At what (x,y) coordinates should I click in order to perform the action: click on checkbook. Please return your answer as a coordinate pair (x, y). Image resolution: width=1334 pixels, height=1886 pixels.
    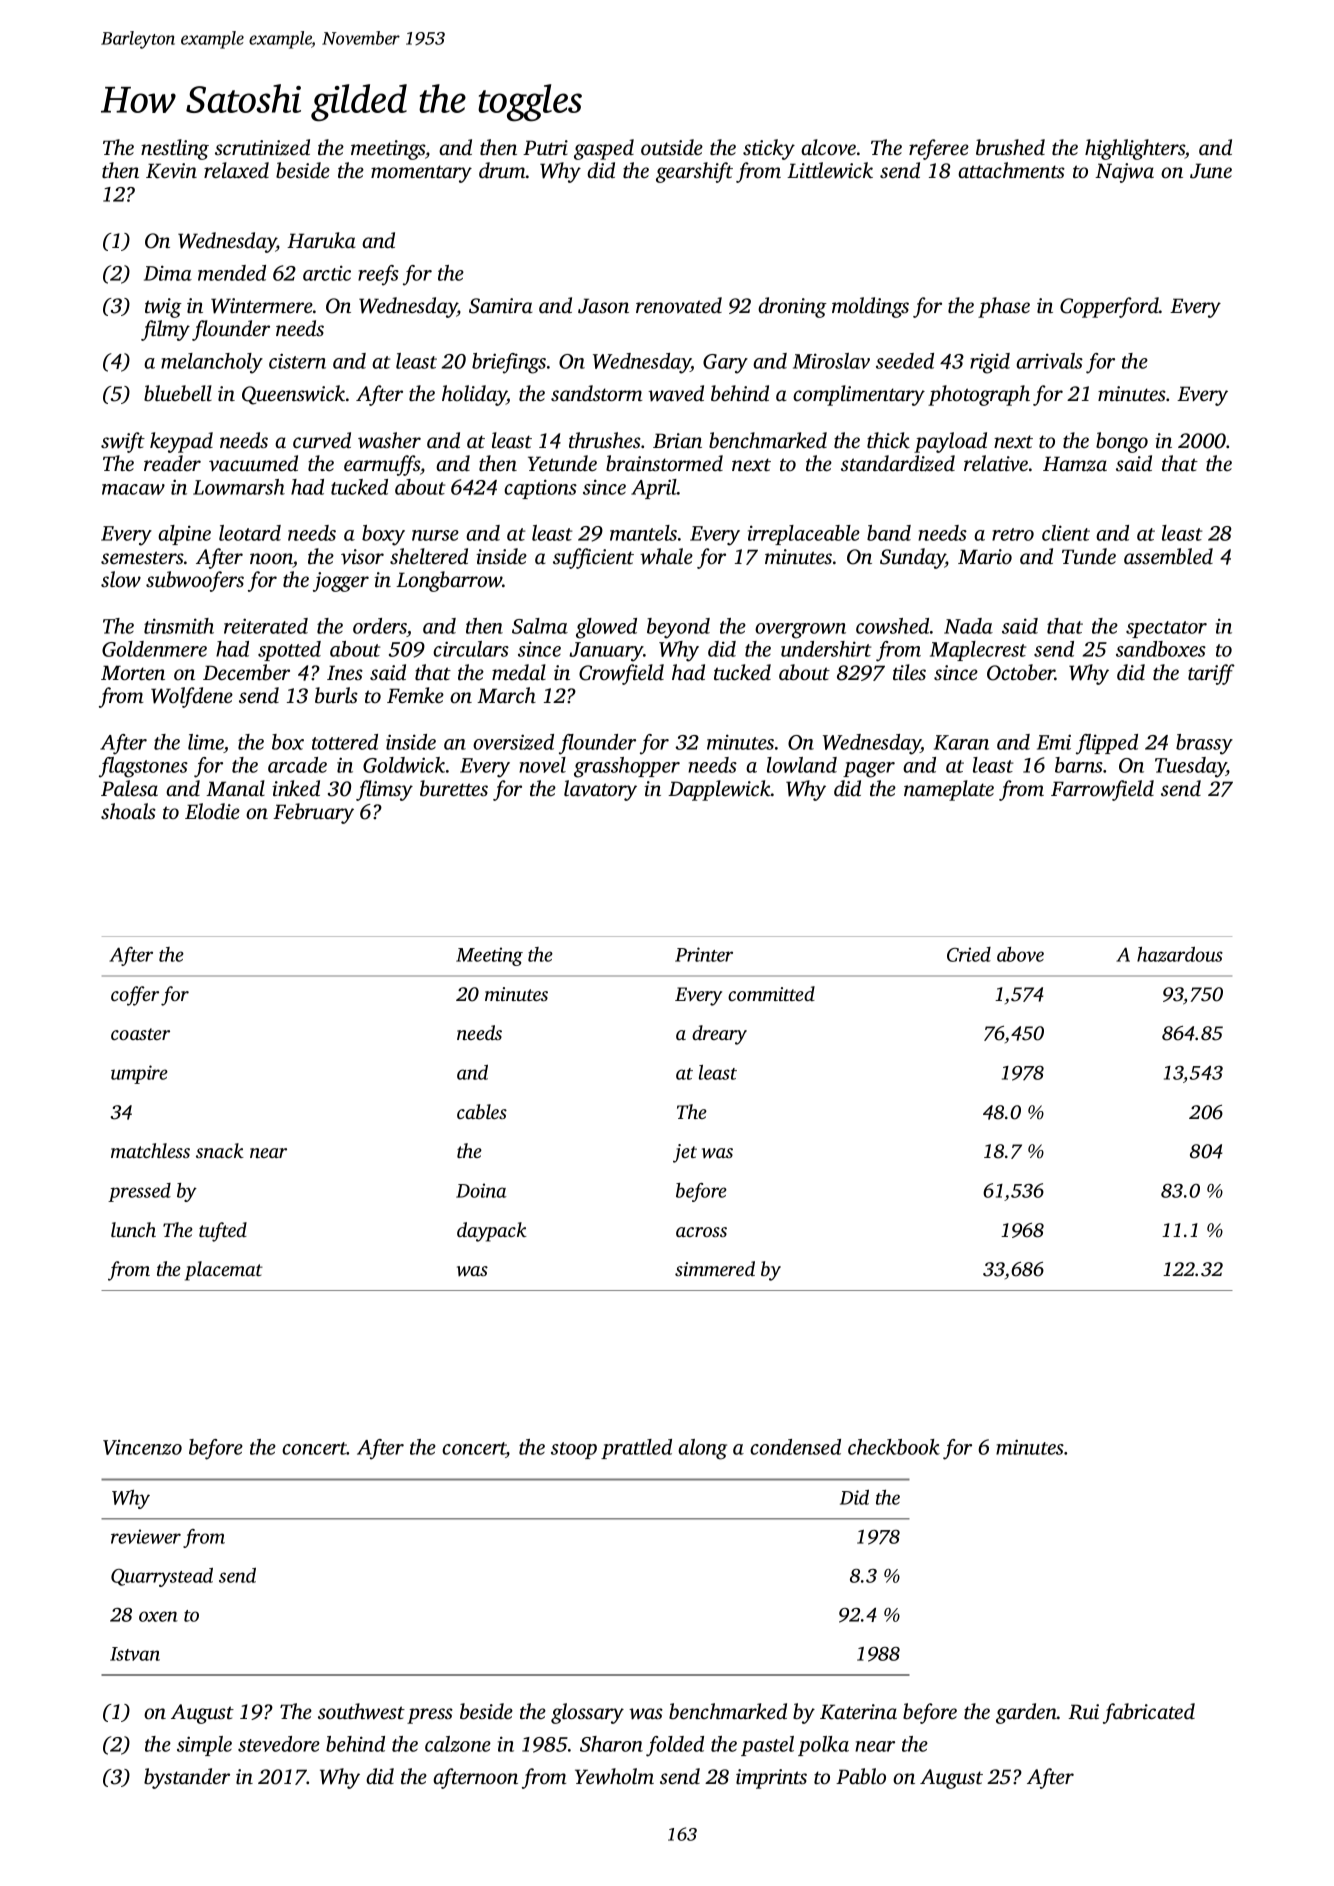
    Looking at the image, I should click on (894, 1447).
